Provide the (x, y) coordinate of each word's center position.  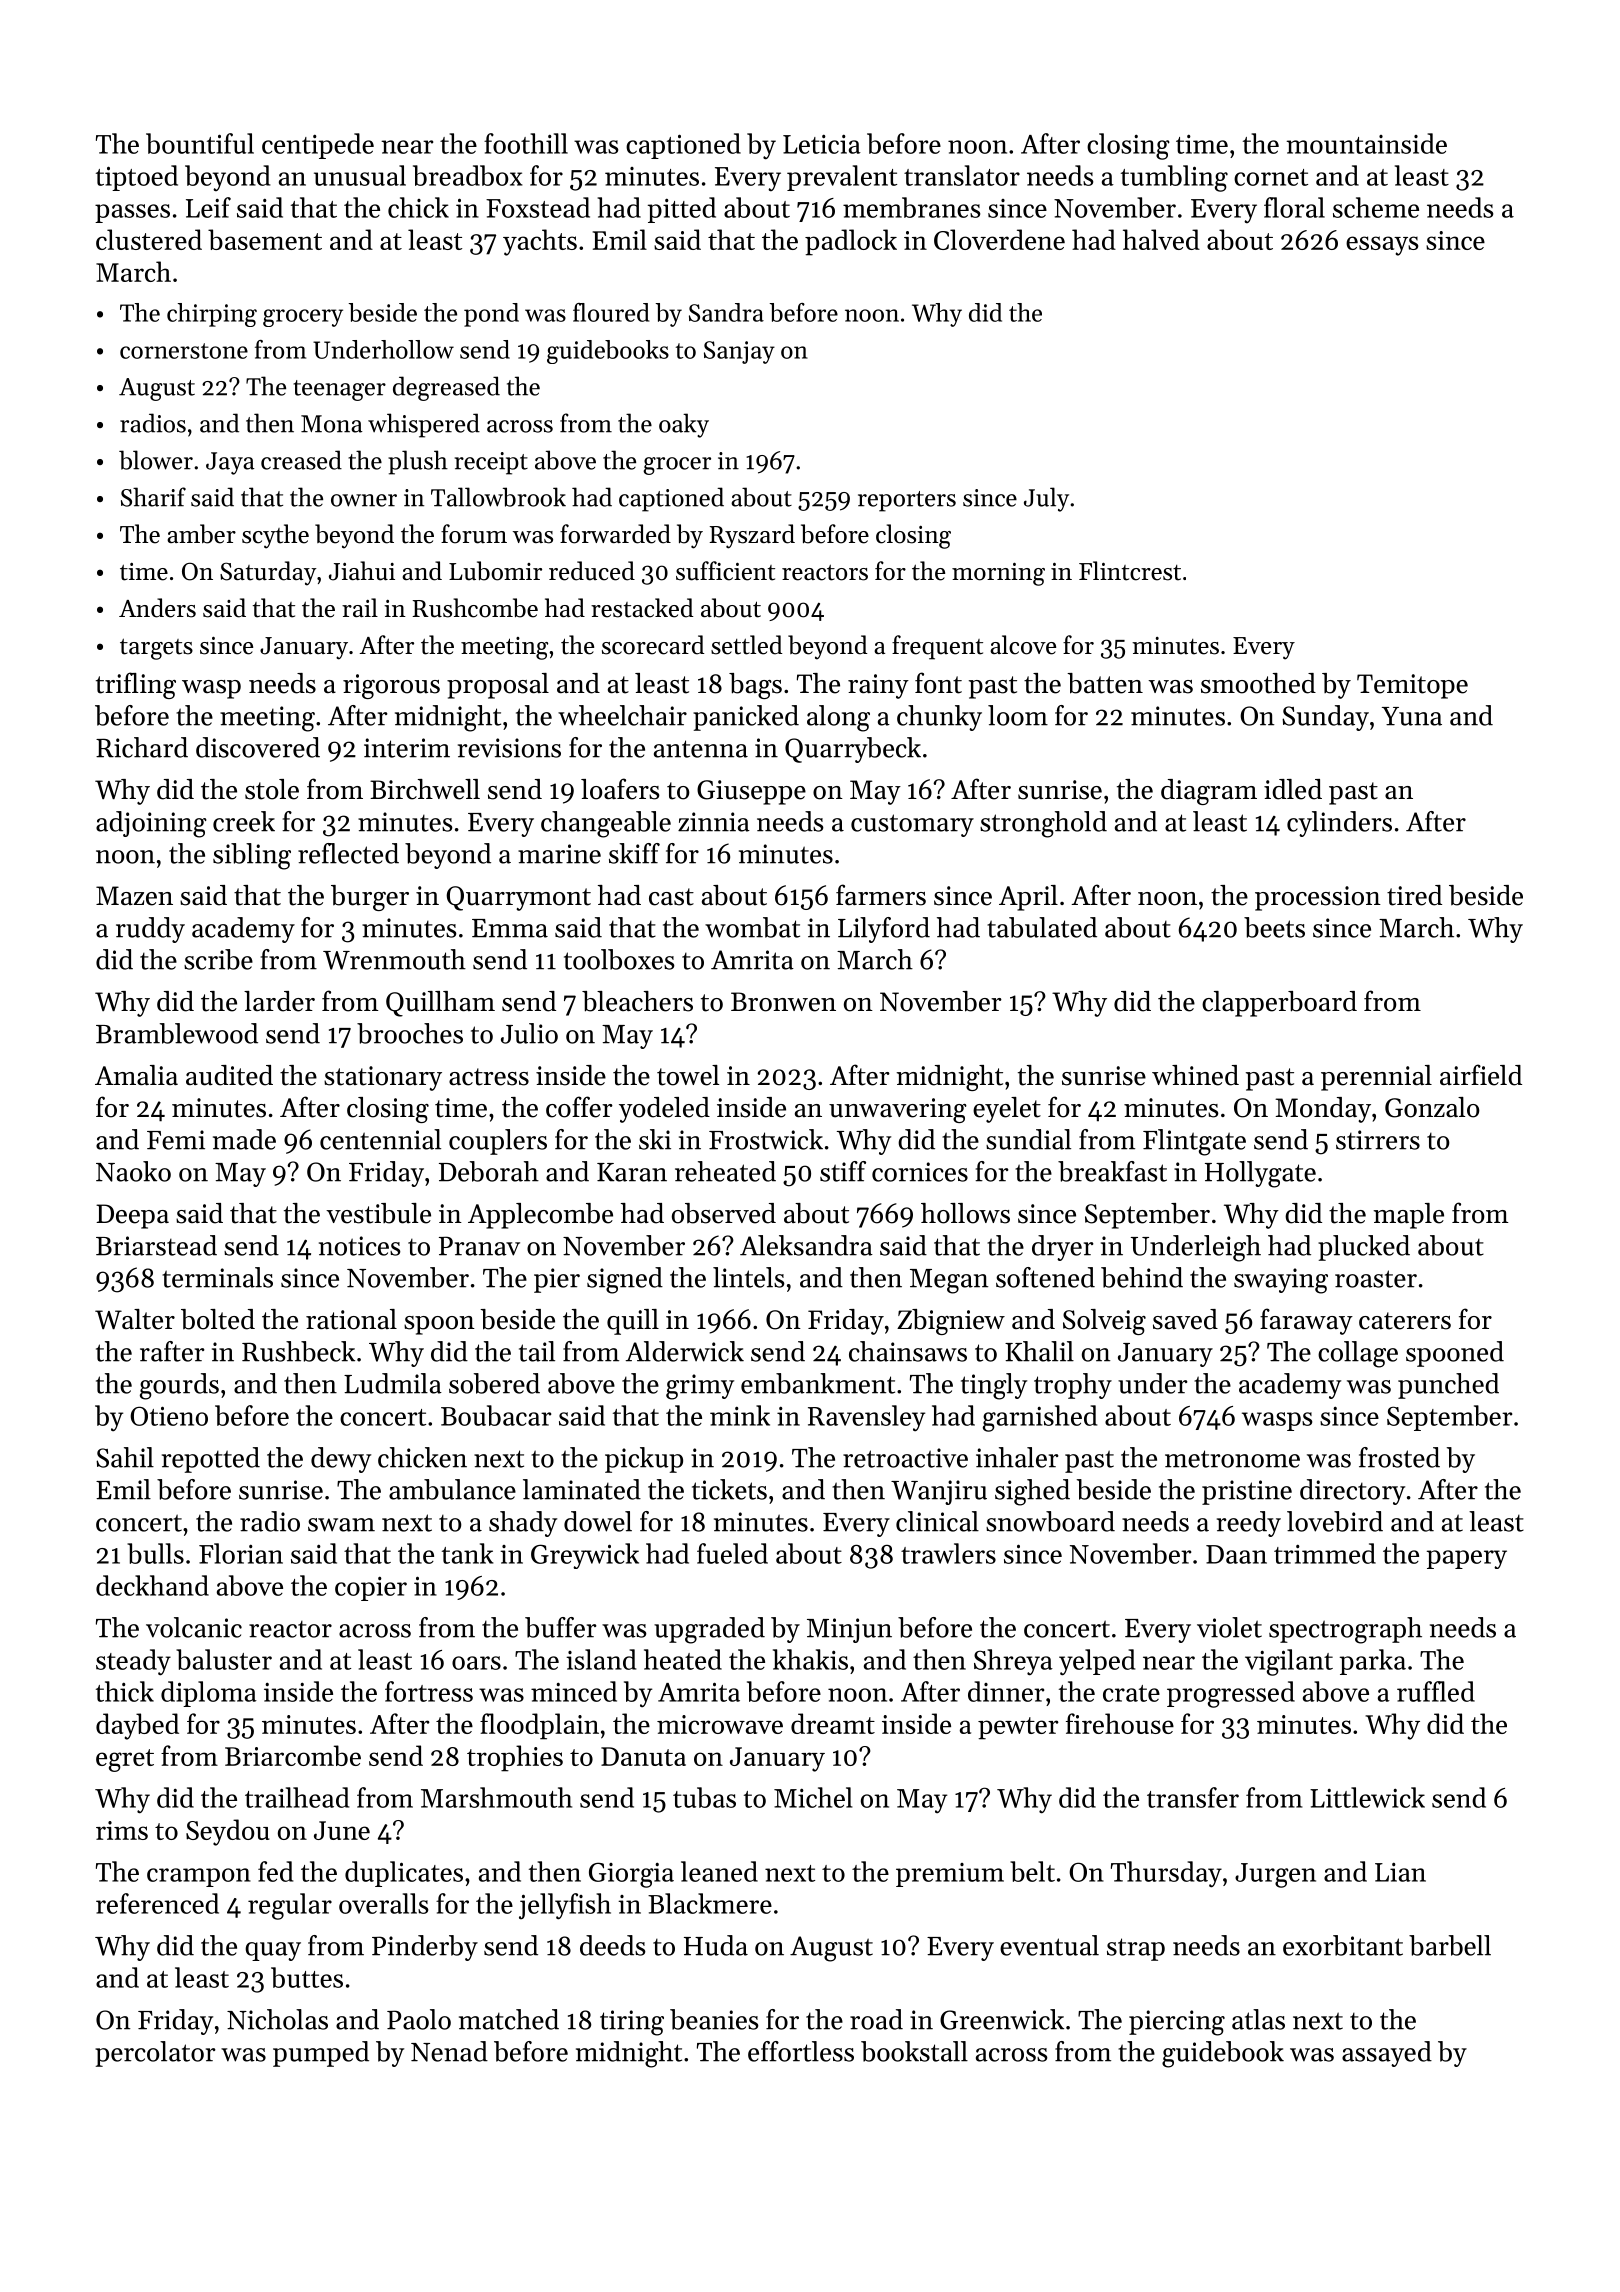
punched (1448, 1386)
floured (611, 312)
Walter (135, 1319)
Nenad (449, 2051)
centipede (318, 146)
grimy (700, 1387)
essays (1382, 246)
